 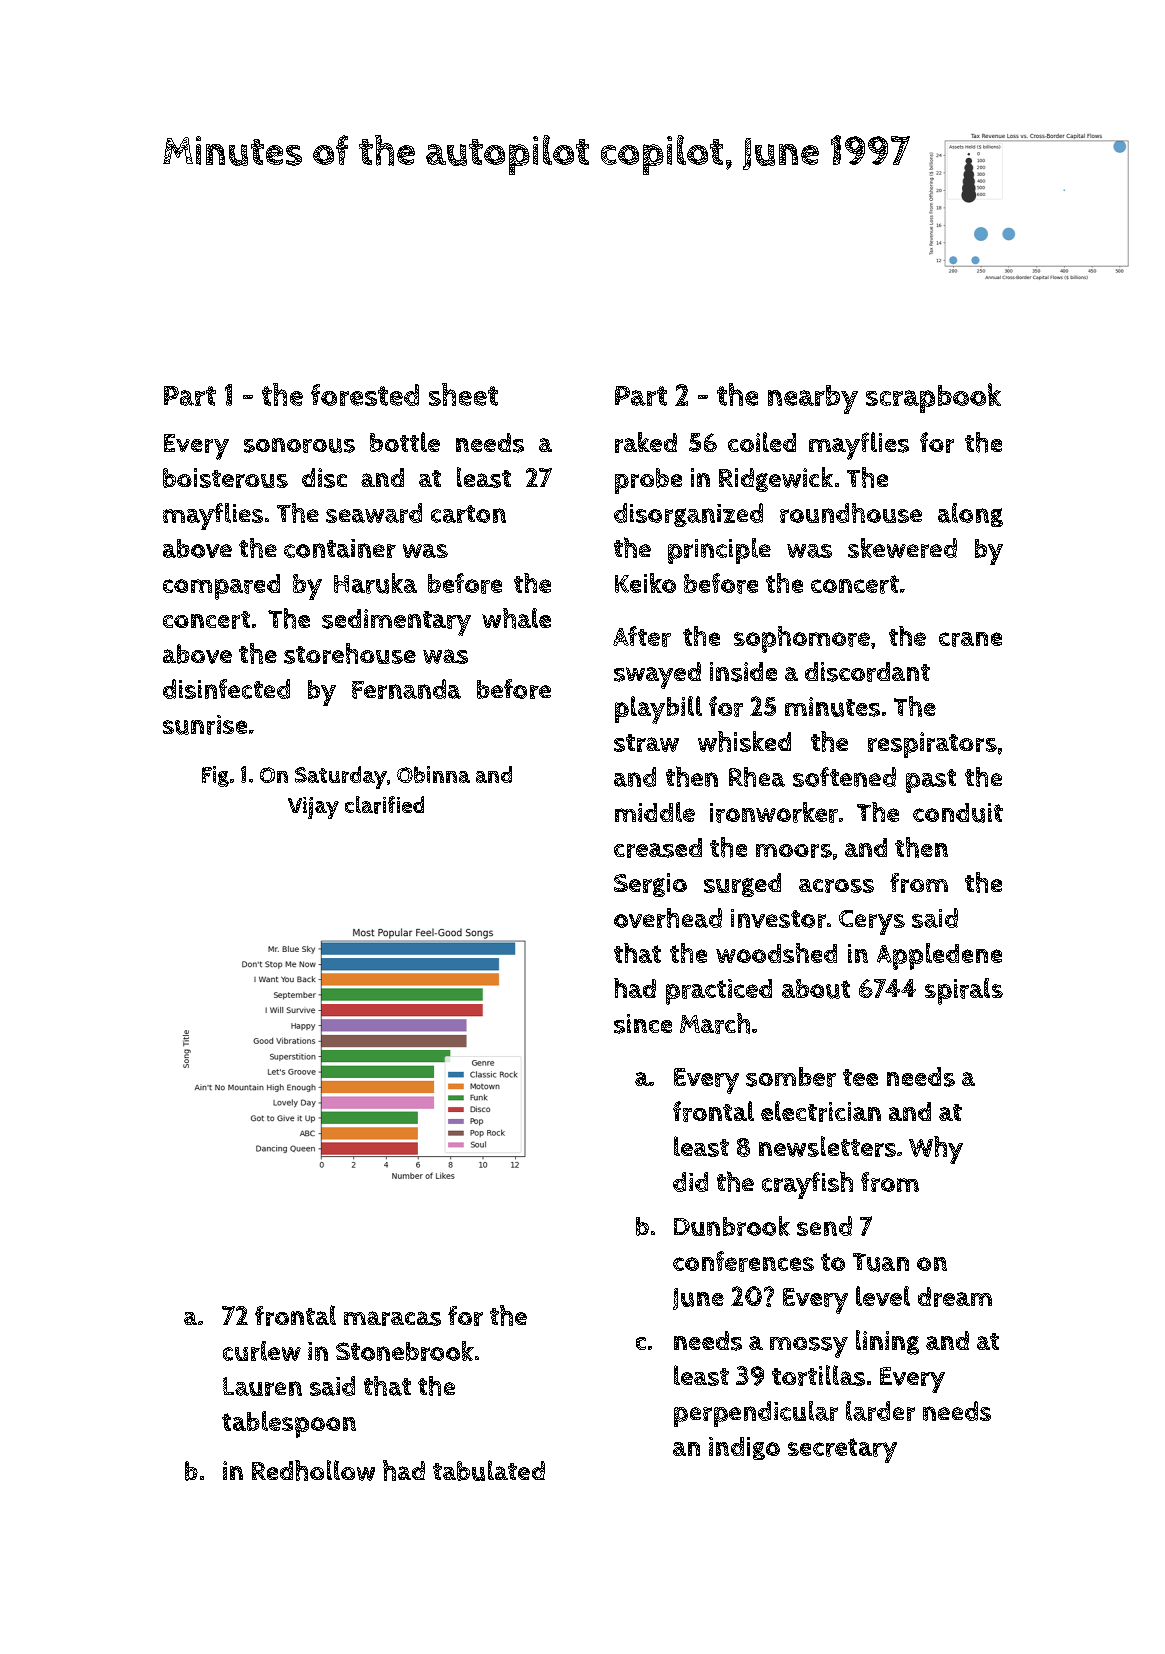 I want to click on whale, so click(x=516, y=618).
